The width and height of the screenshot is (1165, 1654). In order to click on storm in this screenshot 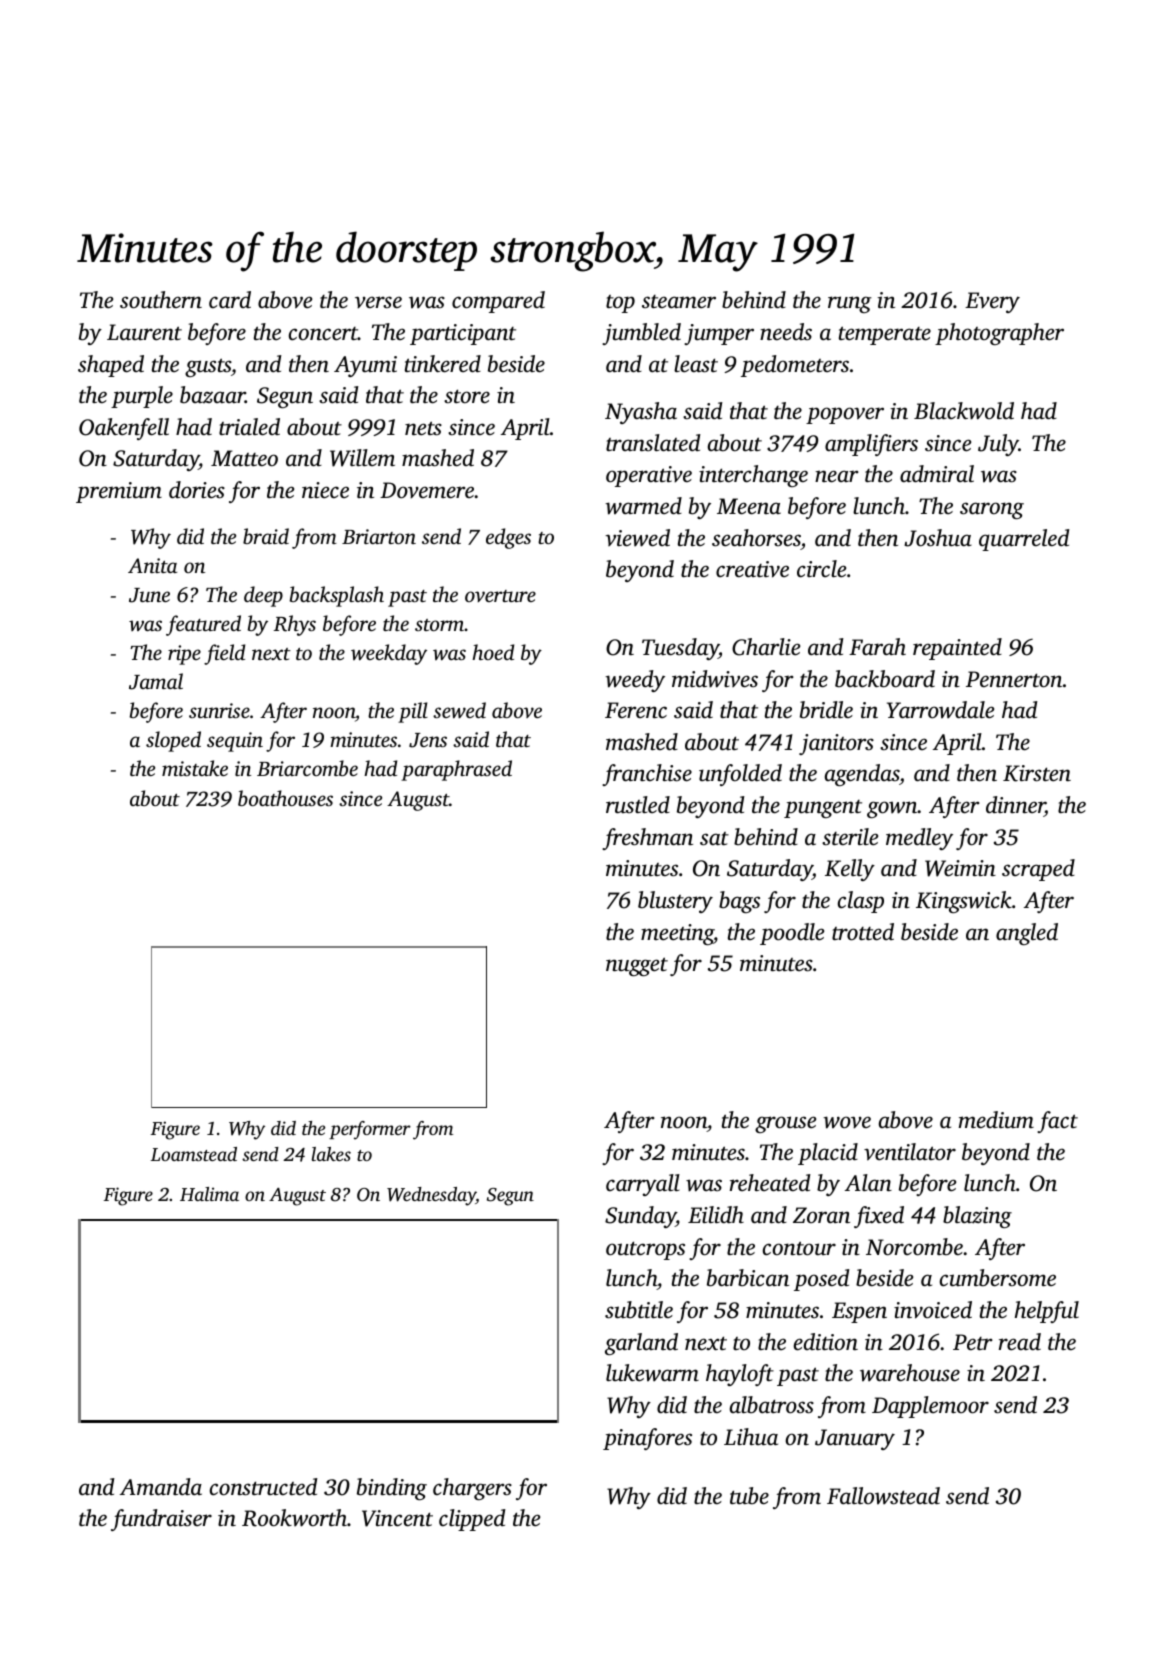, I will do `click(439, 625)`.
